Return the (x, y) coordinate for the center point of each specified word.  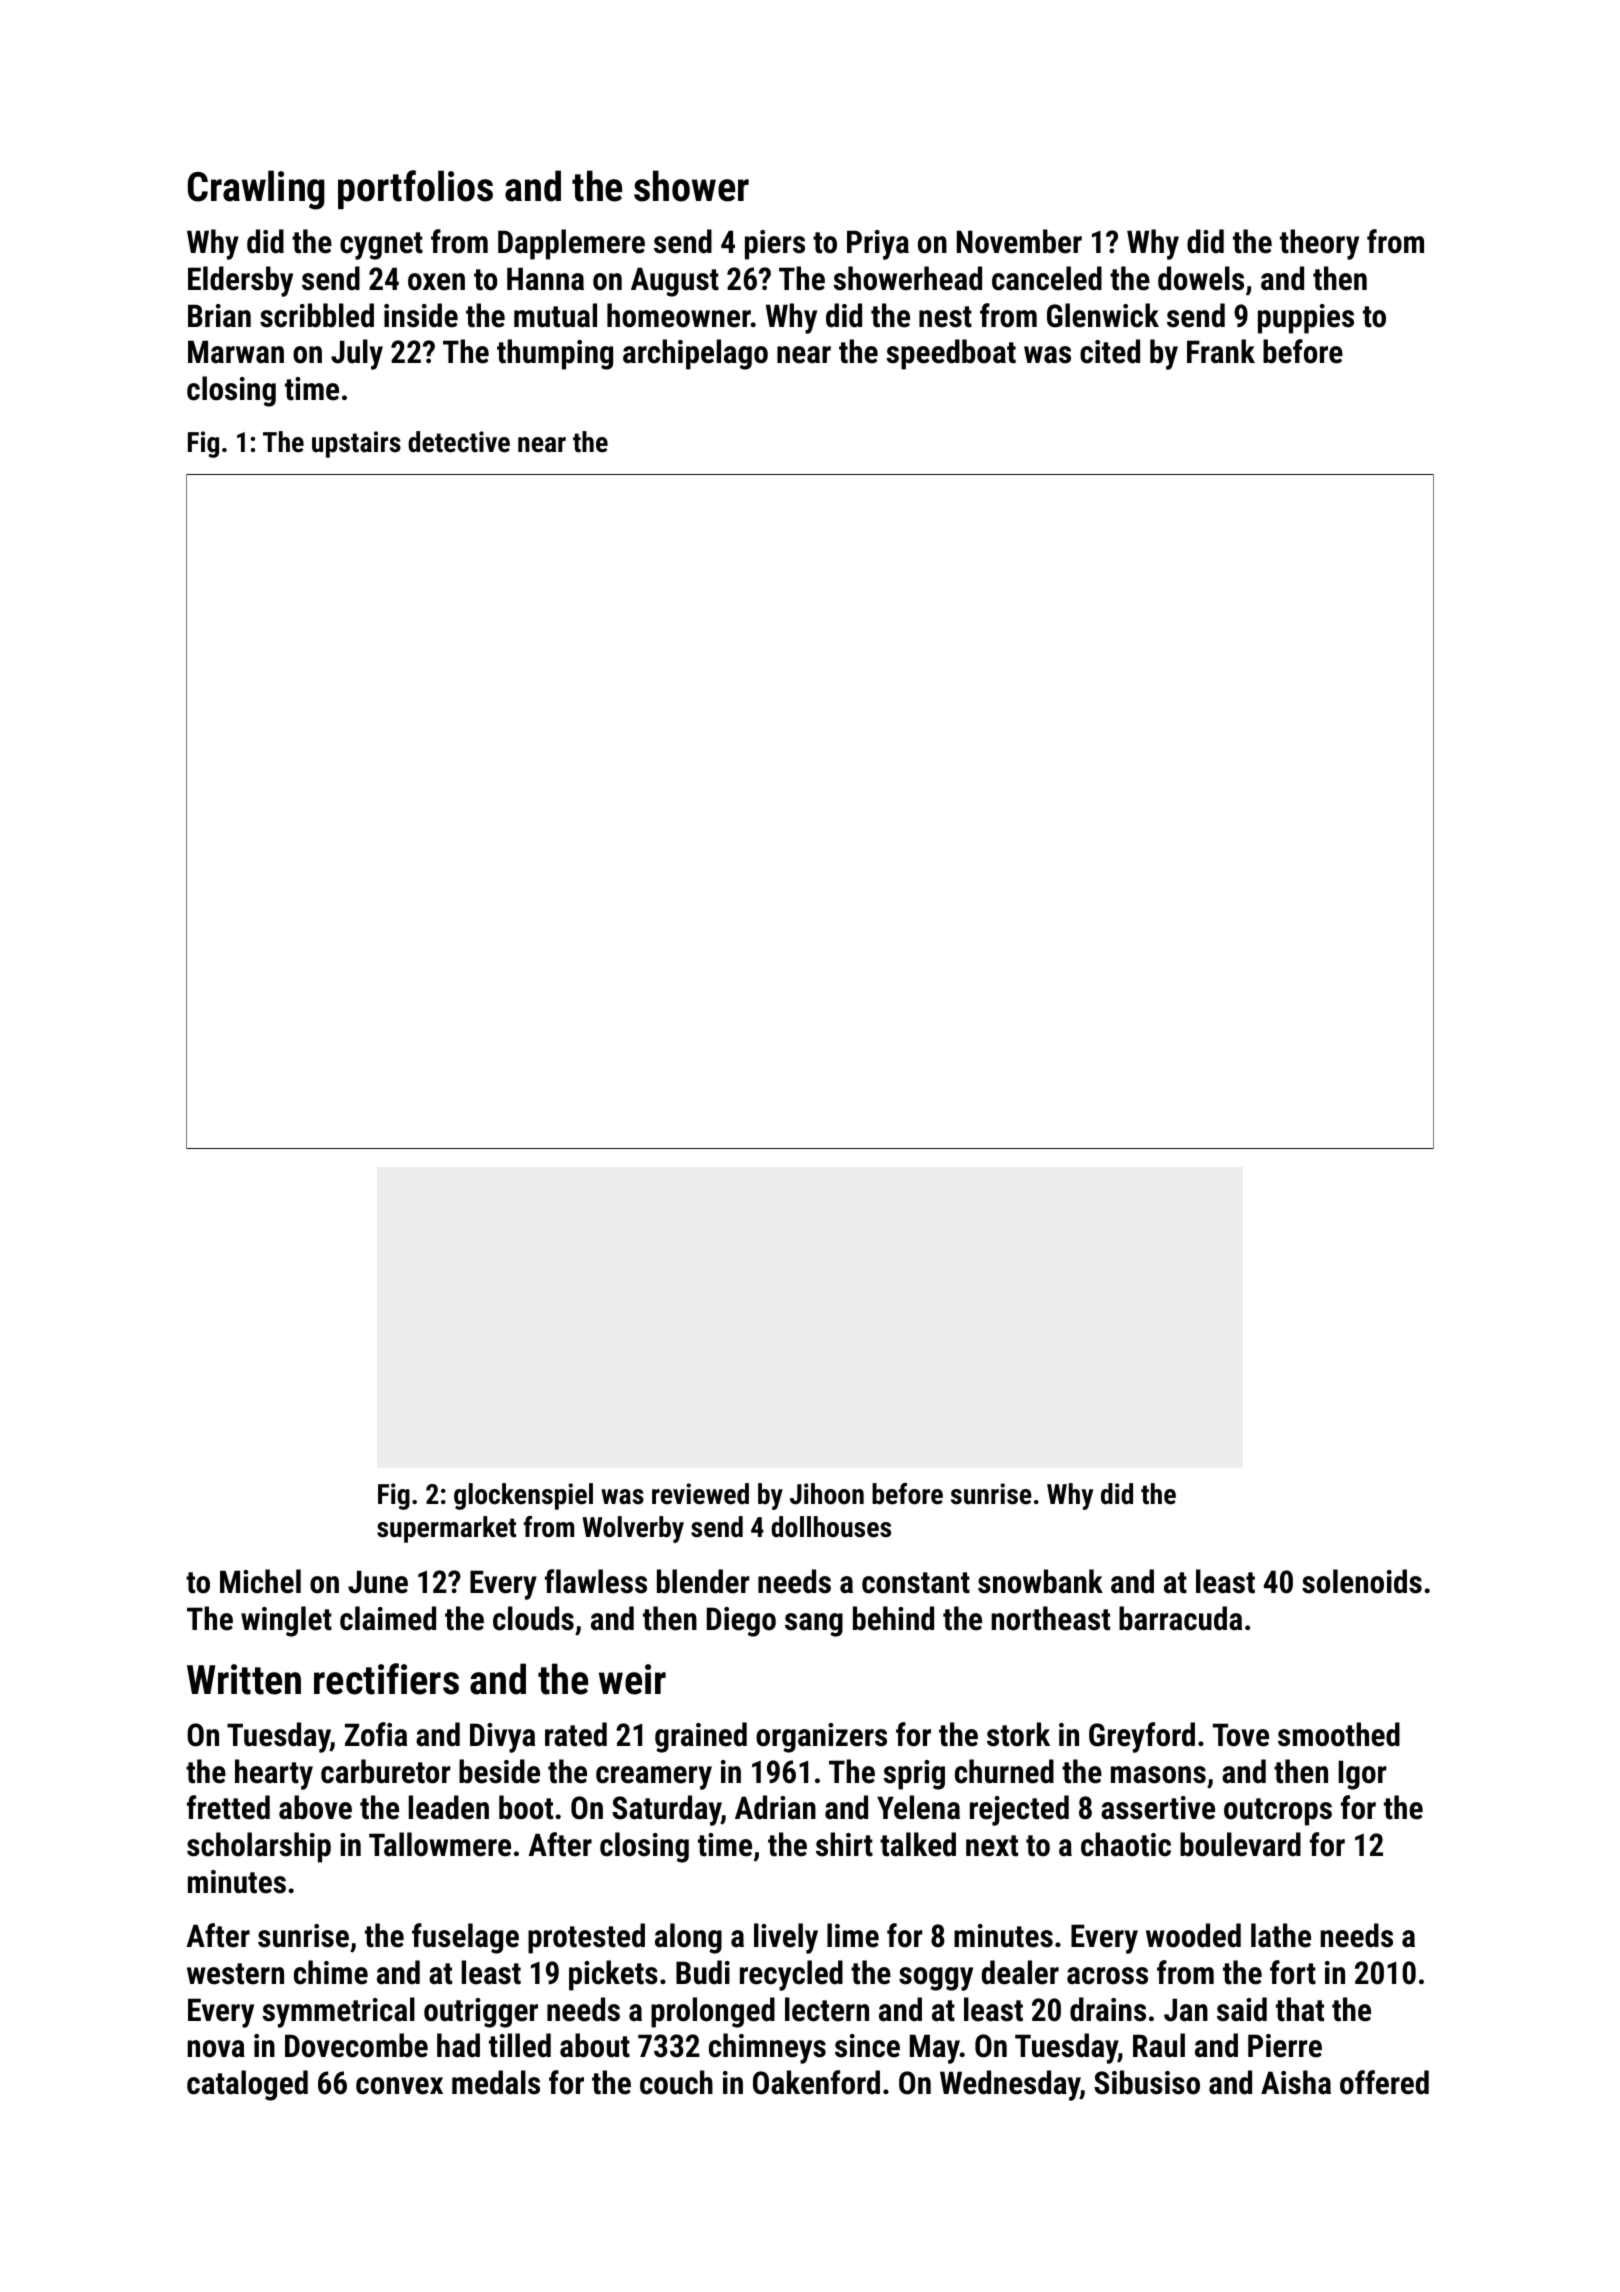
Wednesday (1010, 2085)
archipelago (695, 354)
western (235, 1974)
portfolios (415, 189)
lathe (1281, 1935)
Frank (1221, 351)
